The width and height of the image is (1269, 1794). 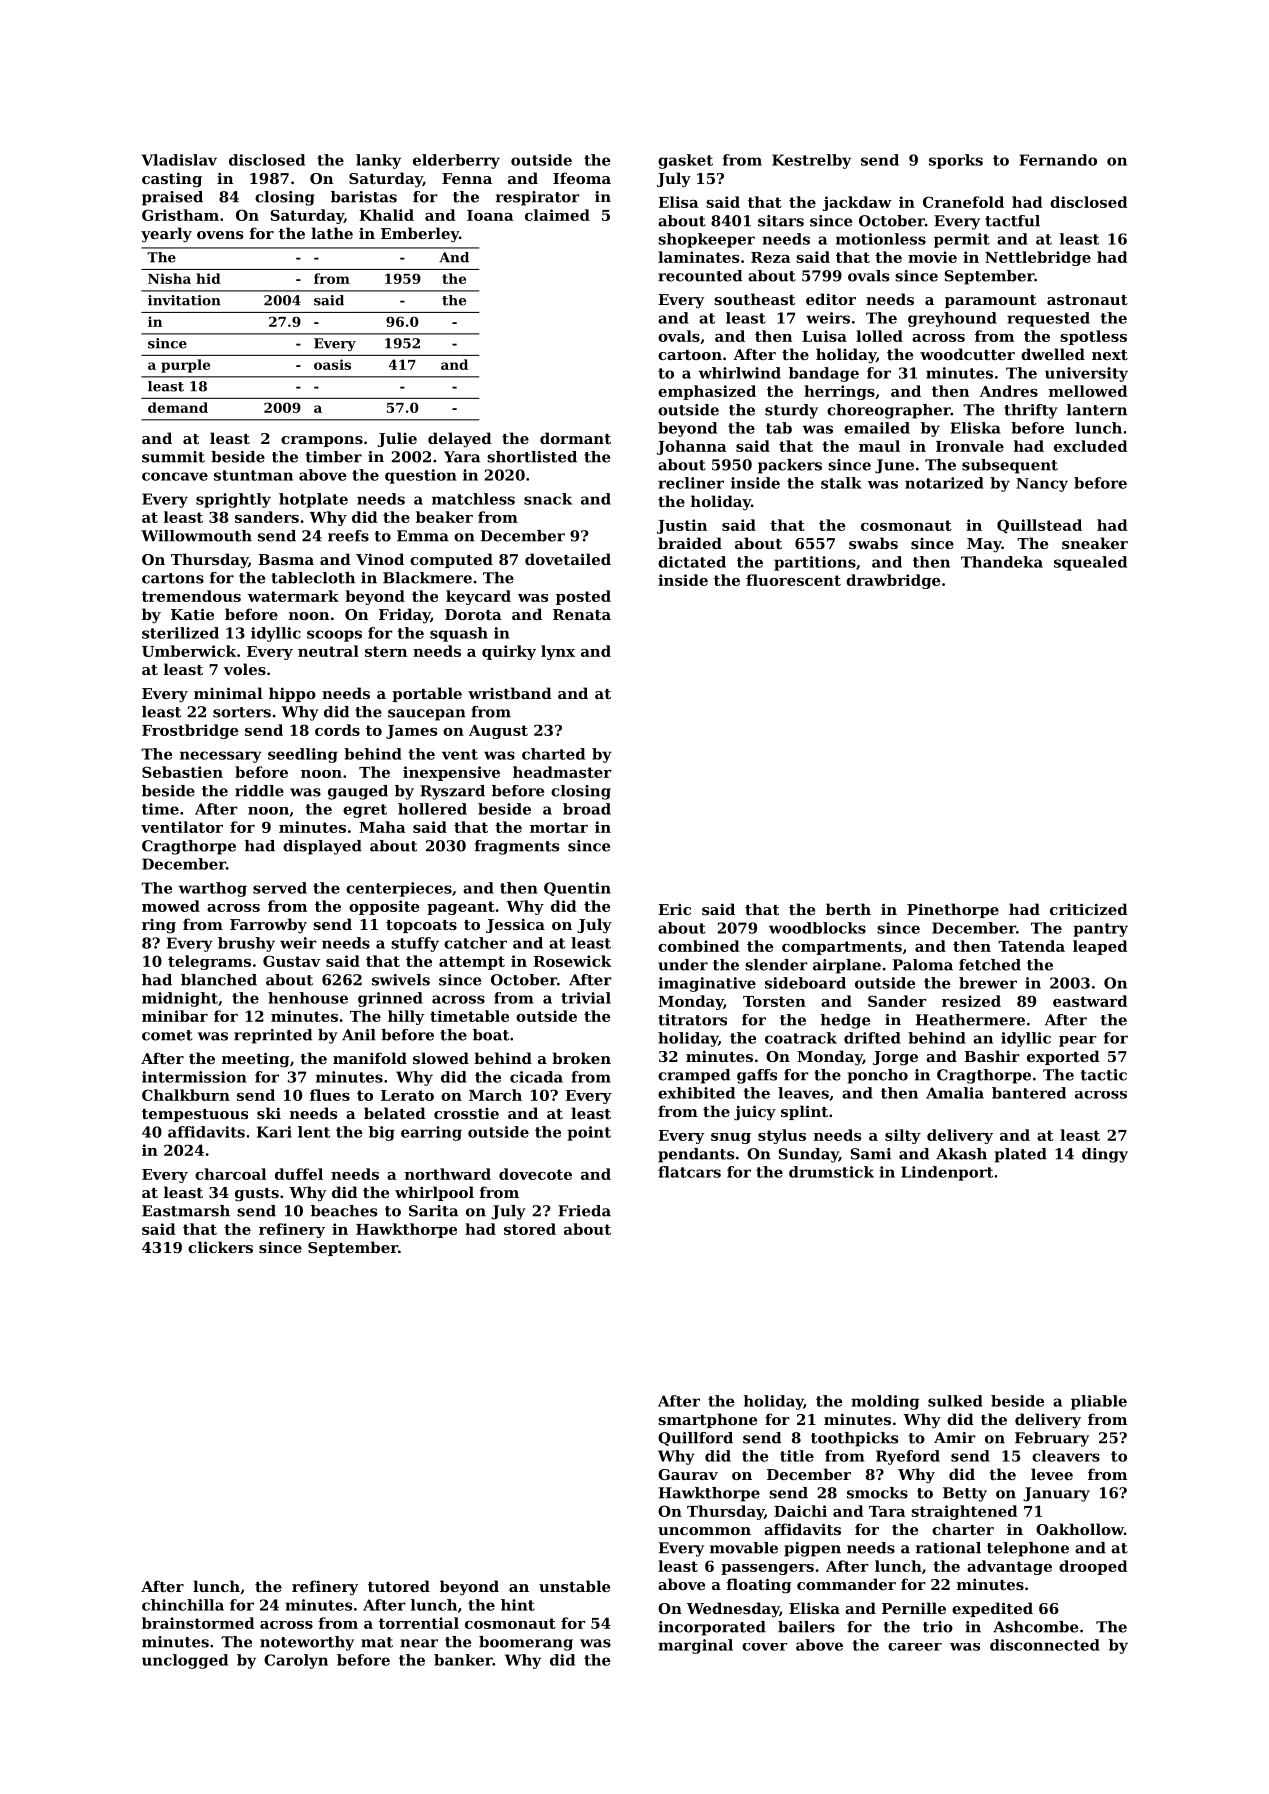 What do you see at coordinates (185, 1661) in the image?
I see `unclogged` at bounding box center [185, 1661].
